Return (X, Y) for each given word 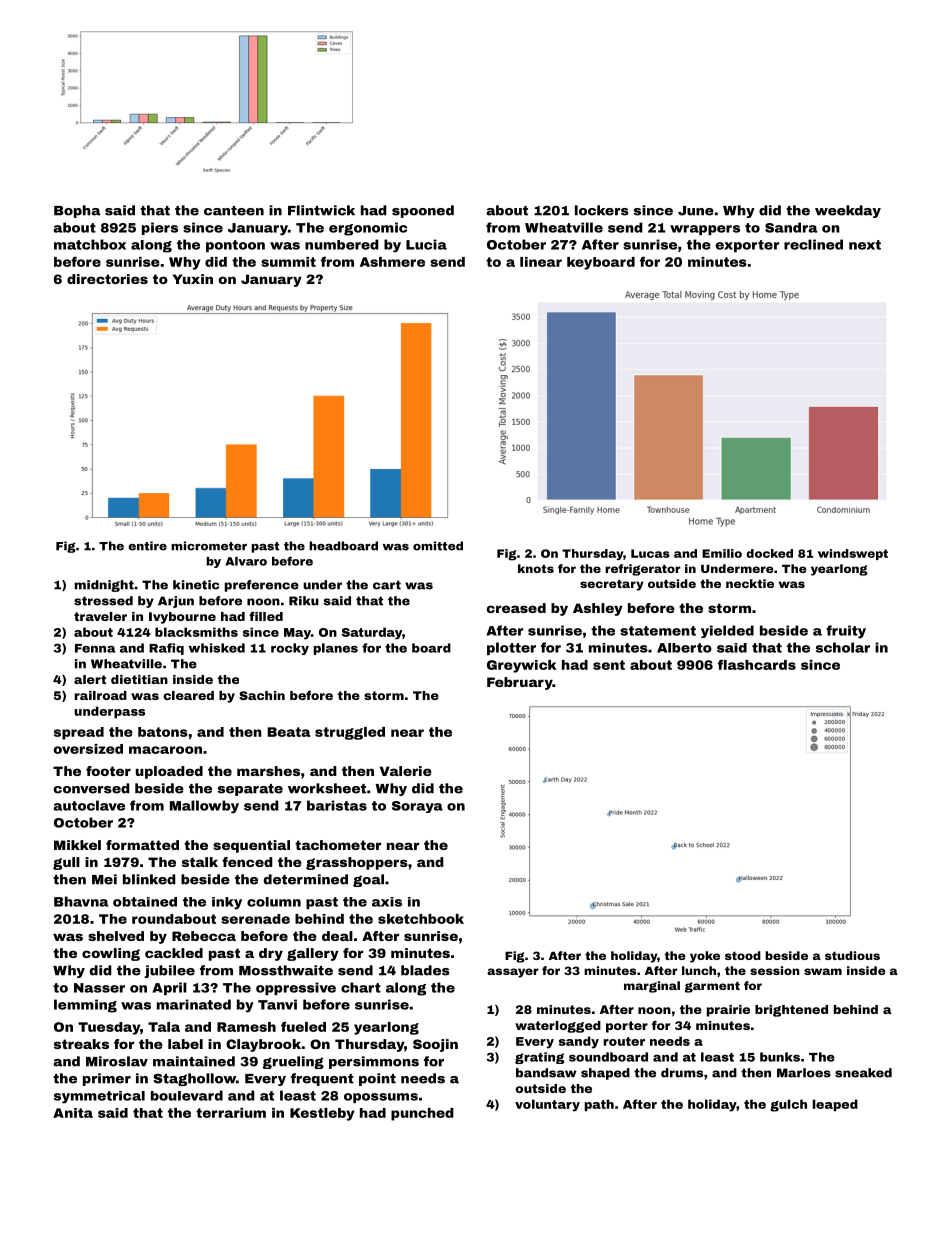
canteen (234, 211)
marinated (194, 1004)
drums (682, 1073)
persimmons (374, 1062)
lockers (602, 210)
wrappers (705, 230)
